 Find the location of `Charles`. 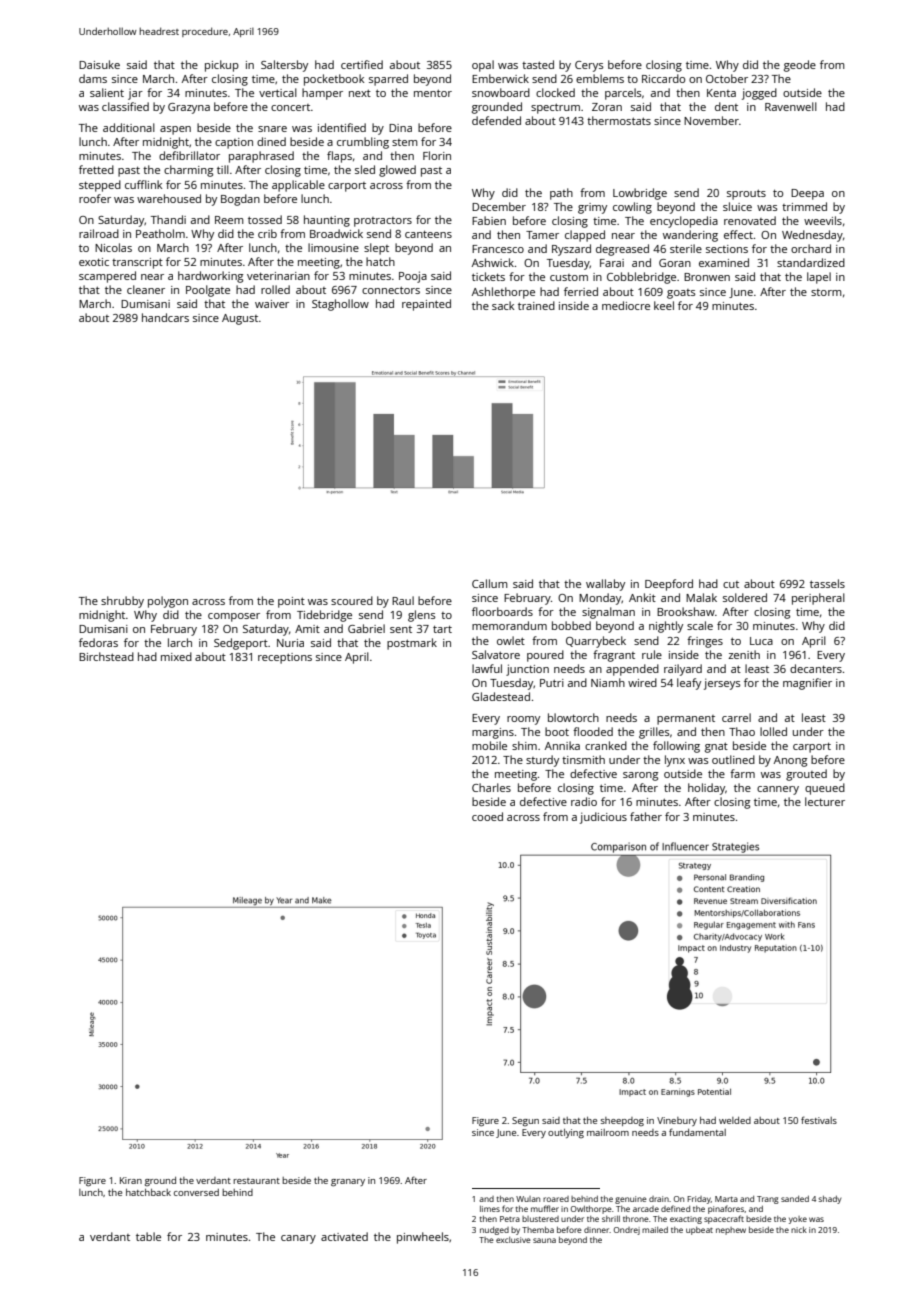

Charles is located at coordinates (491, 787).
